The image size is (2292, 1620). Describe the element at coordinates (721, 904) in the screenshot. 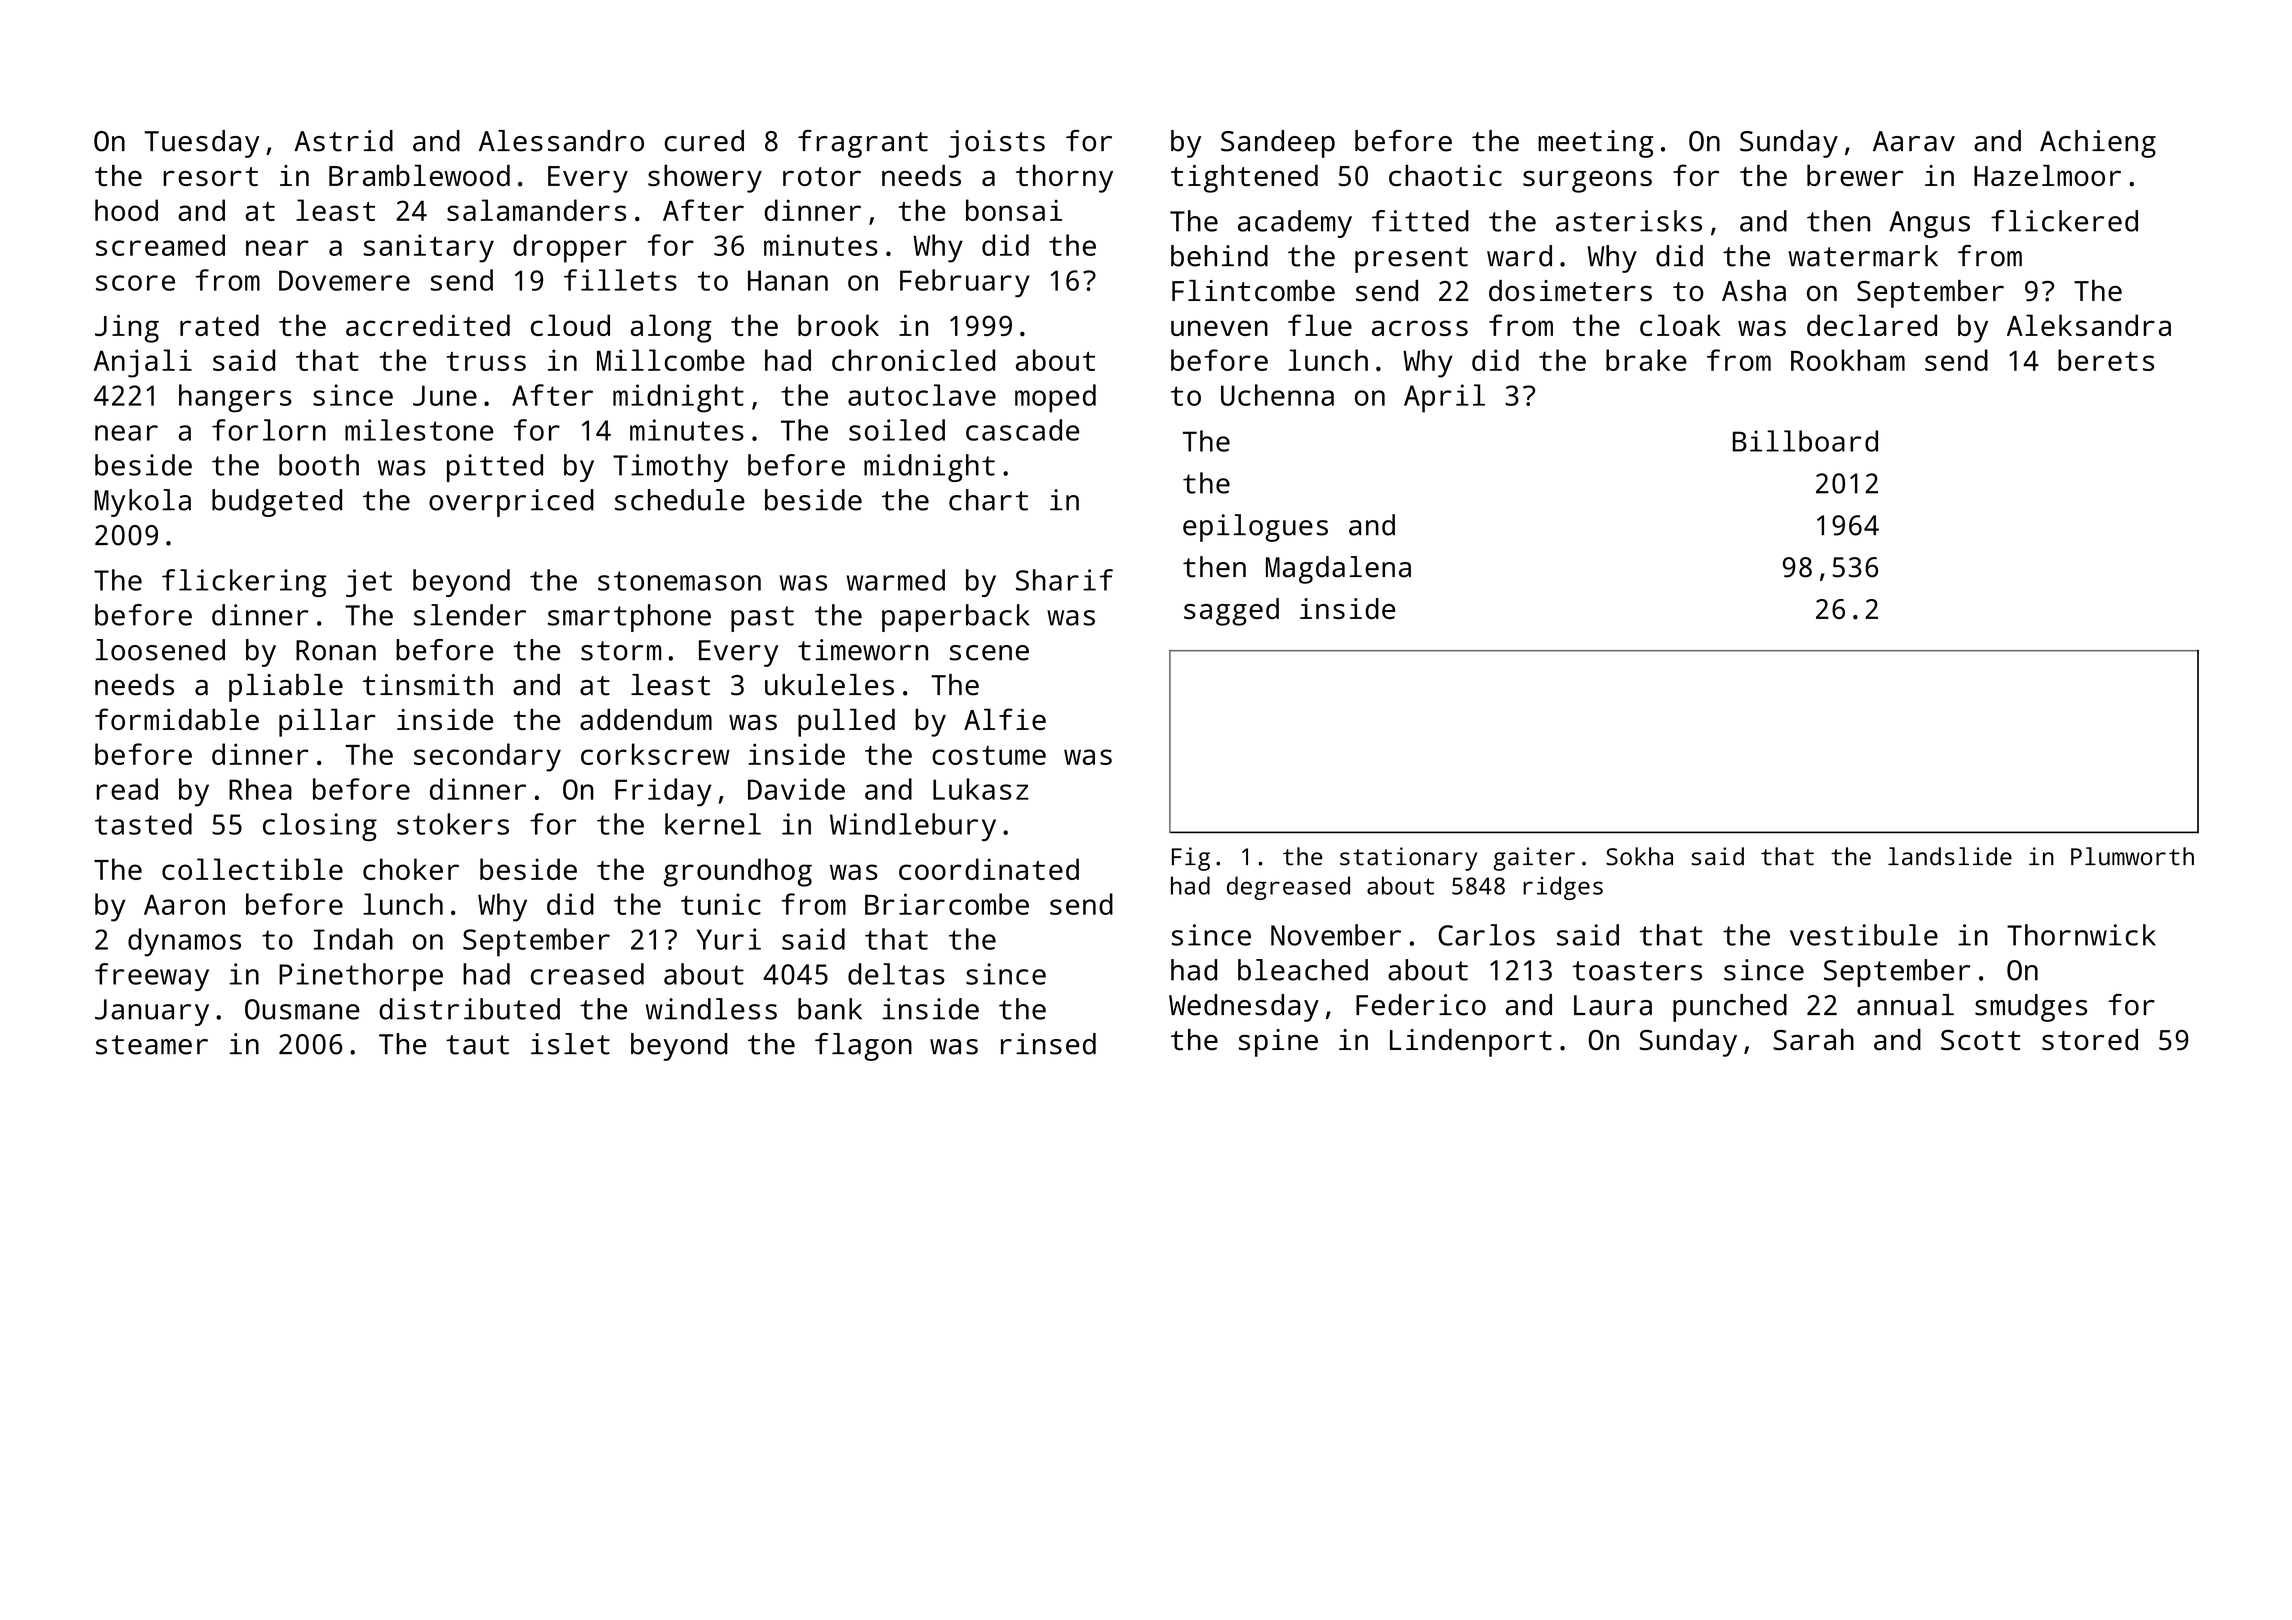

I see `tunic` at that location.
